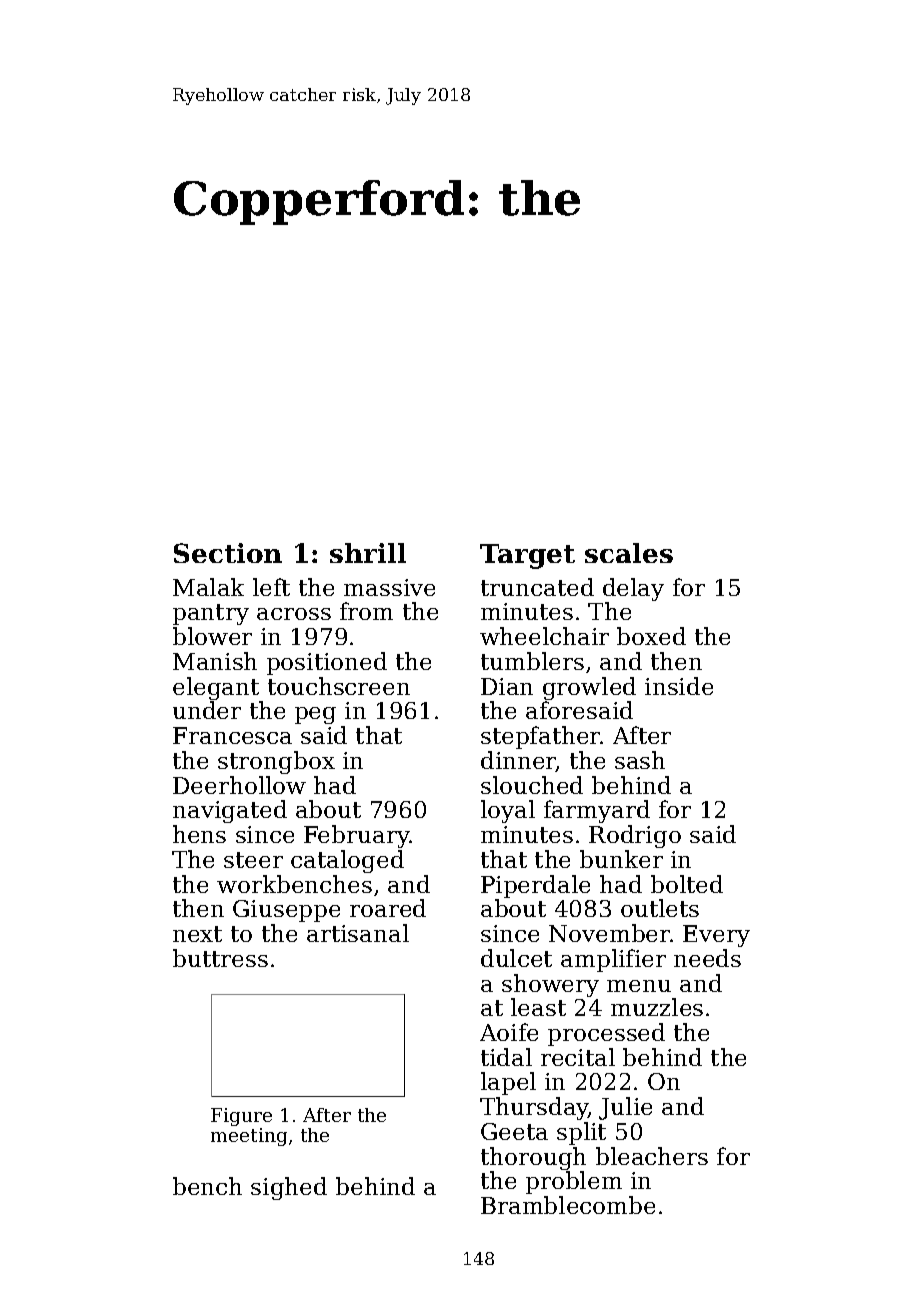 Image resolution: width=924 pixels, height=1311 pixels. What do you see at coordinates (315, 715) in the screenshot?
I see `peg` at bounding box center [315, 715].
